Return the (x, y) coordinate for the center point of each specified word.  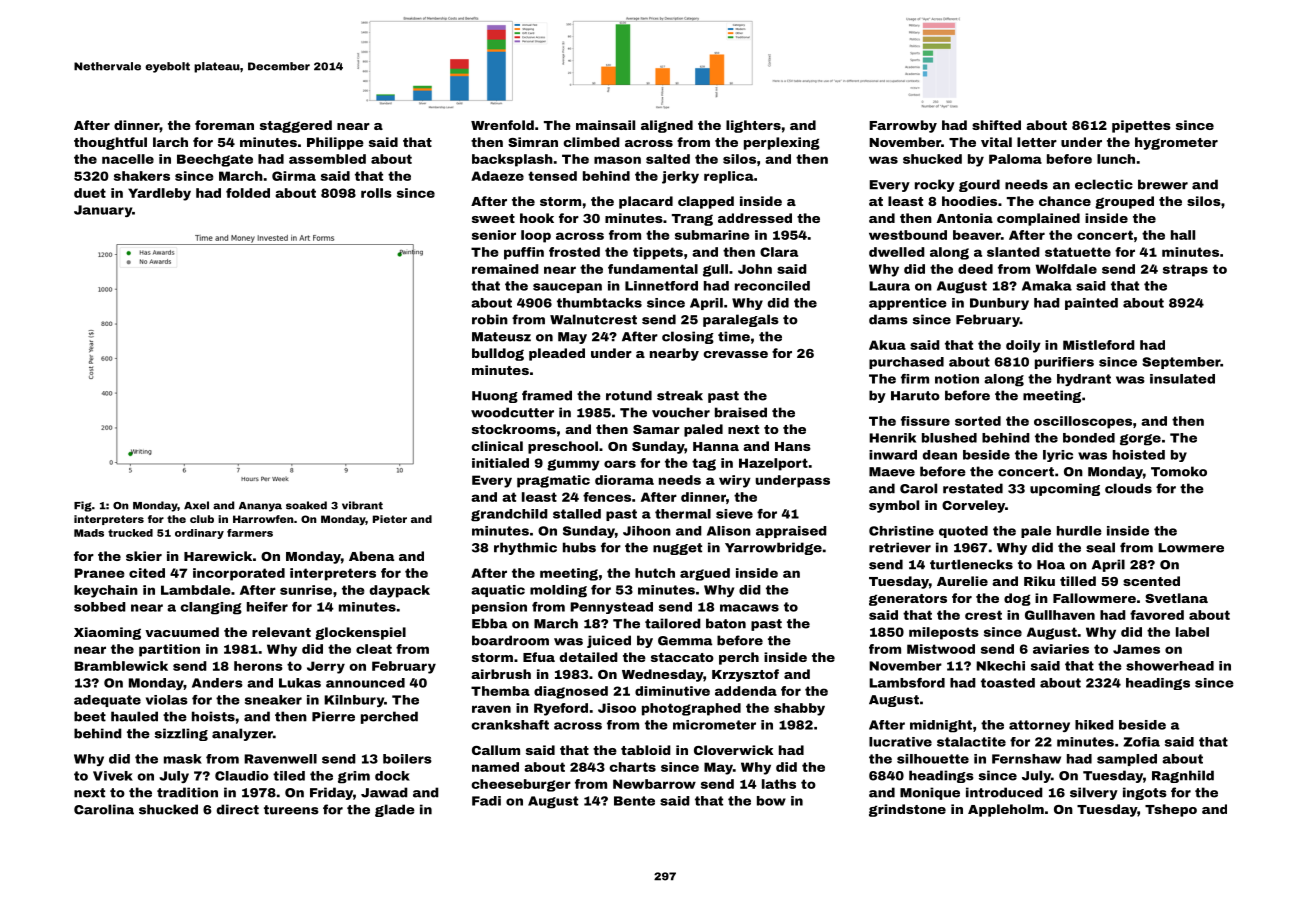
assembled (327, 159)
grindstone (907, 810)
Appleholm (1006, 810)
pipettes (1141, 126)
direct (238, 809)
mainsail (605, 125)
